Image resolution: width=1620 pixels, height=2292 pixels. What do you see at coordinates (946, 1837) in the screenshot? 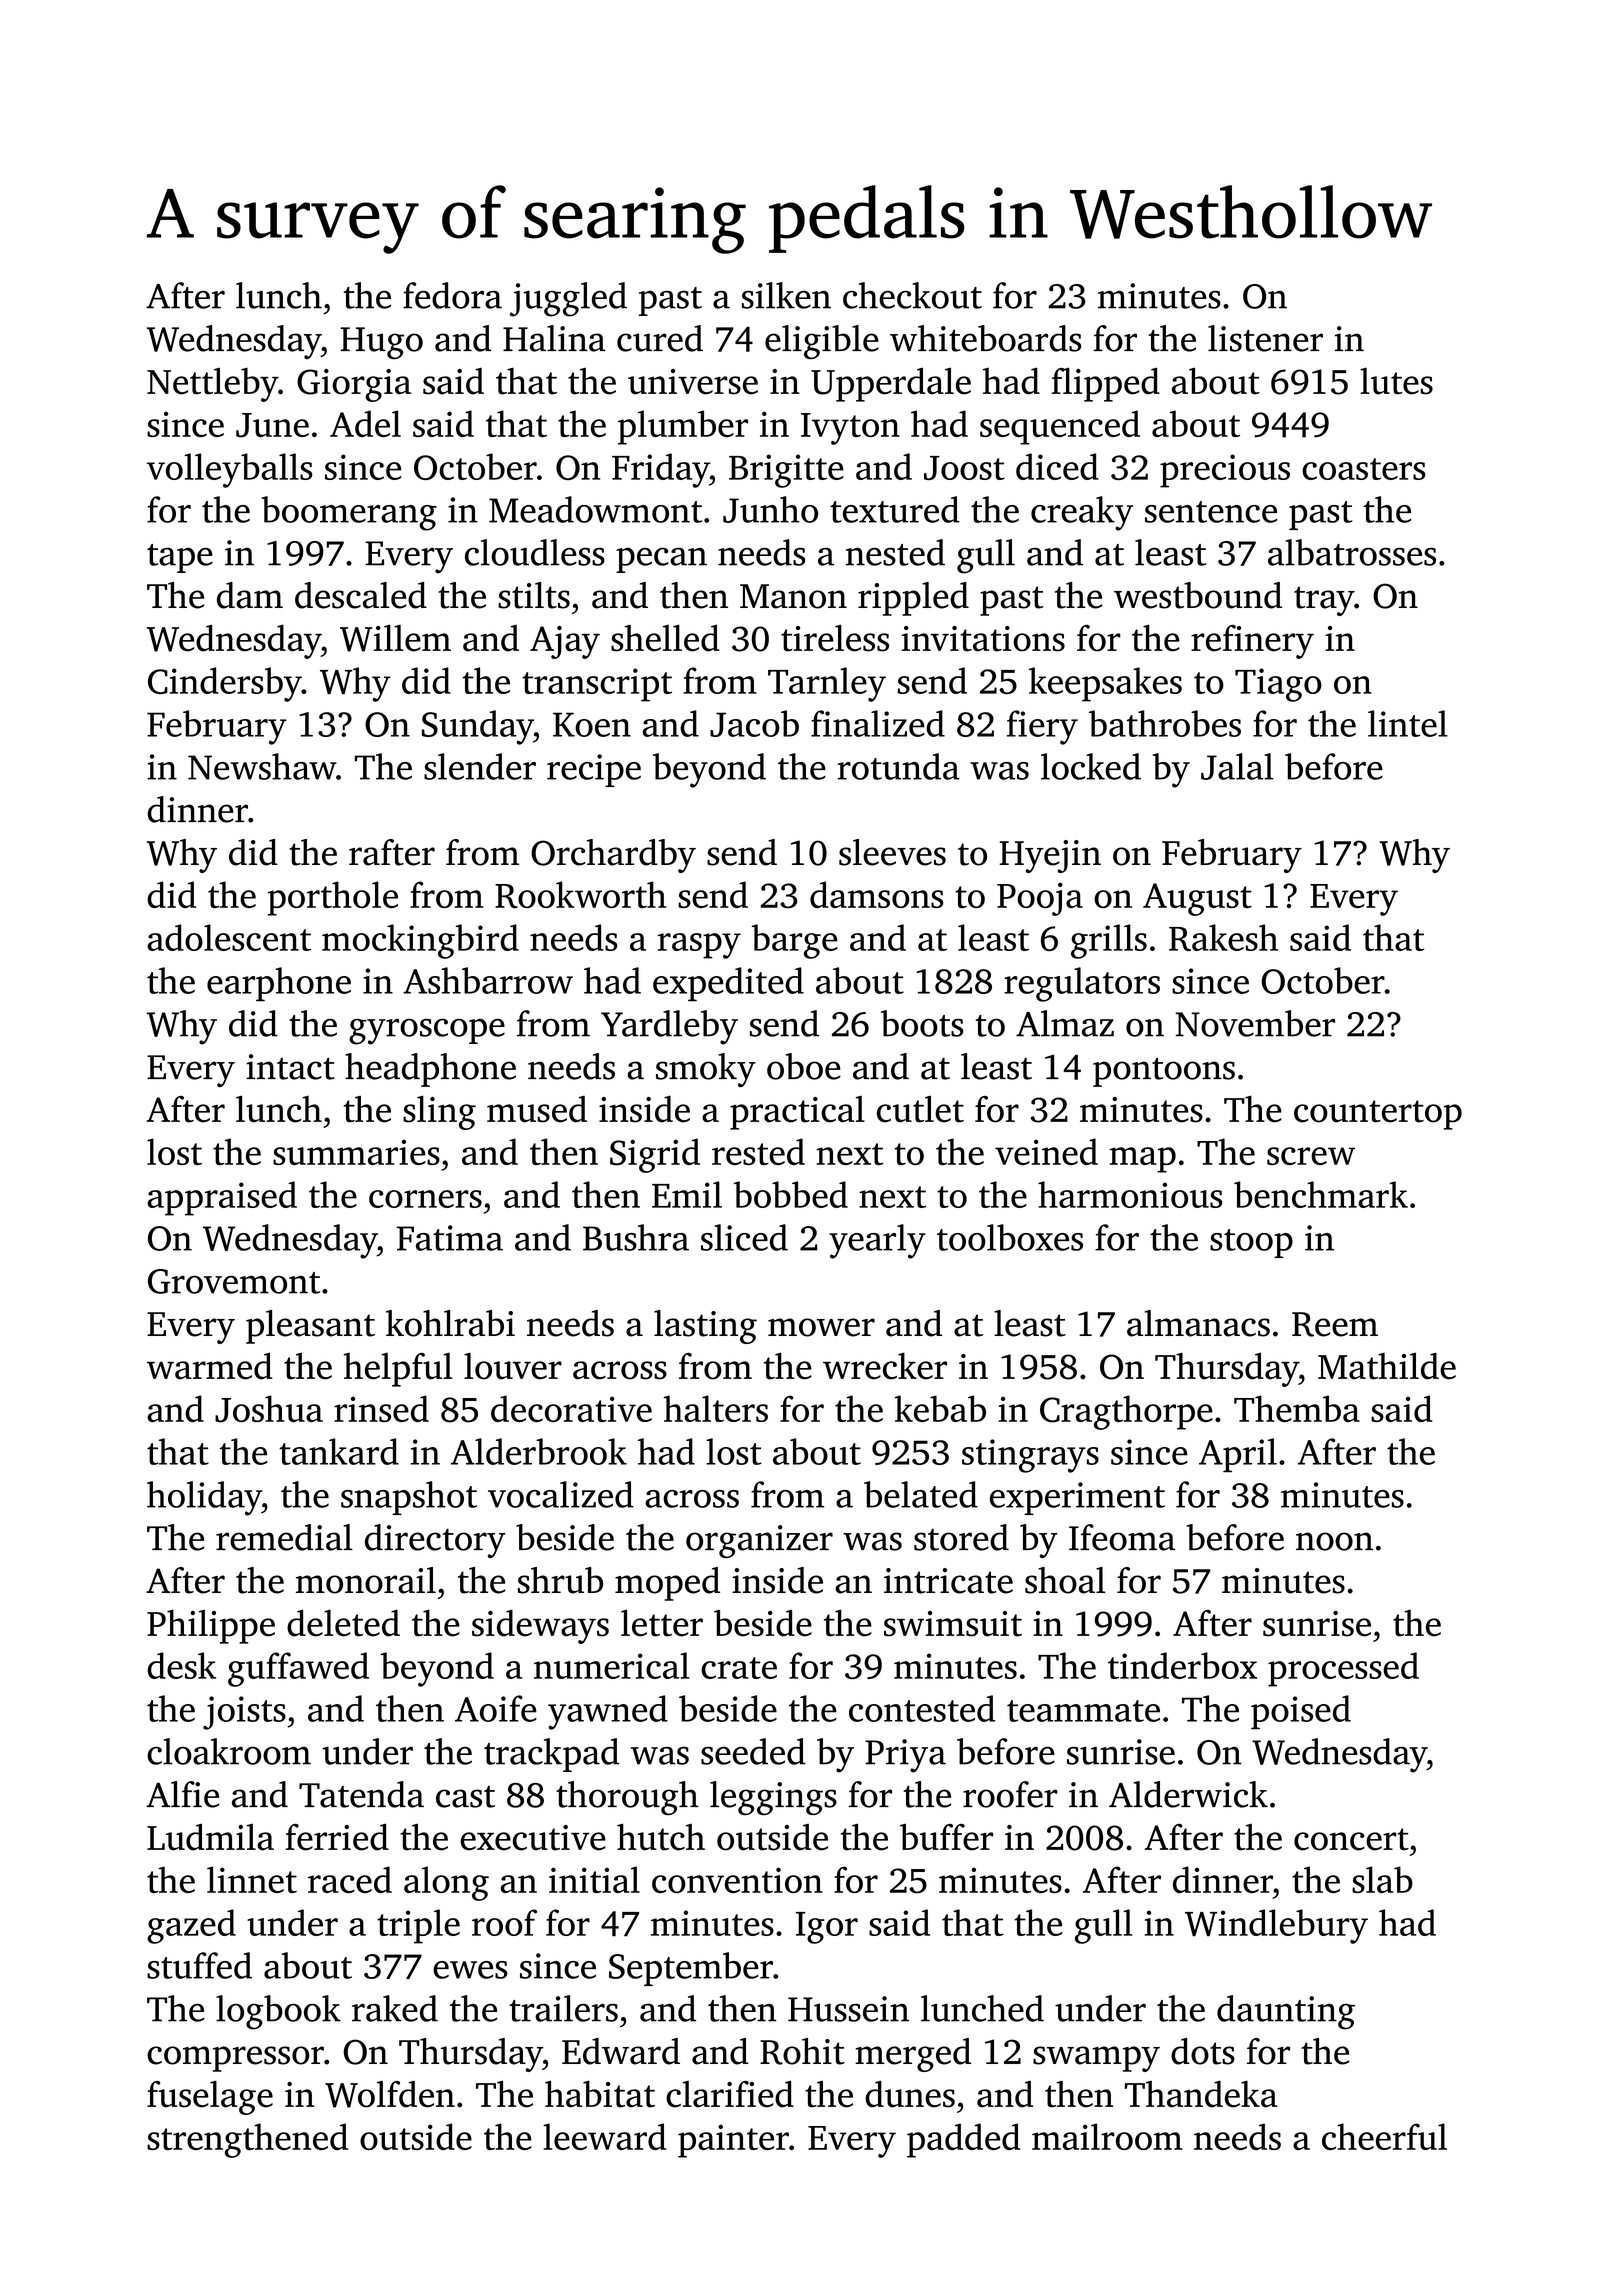
I see `buffer` at bounding box center [946, 1837].
